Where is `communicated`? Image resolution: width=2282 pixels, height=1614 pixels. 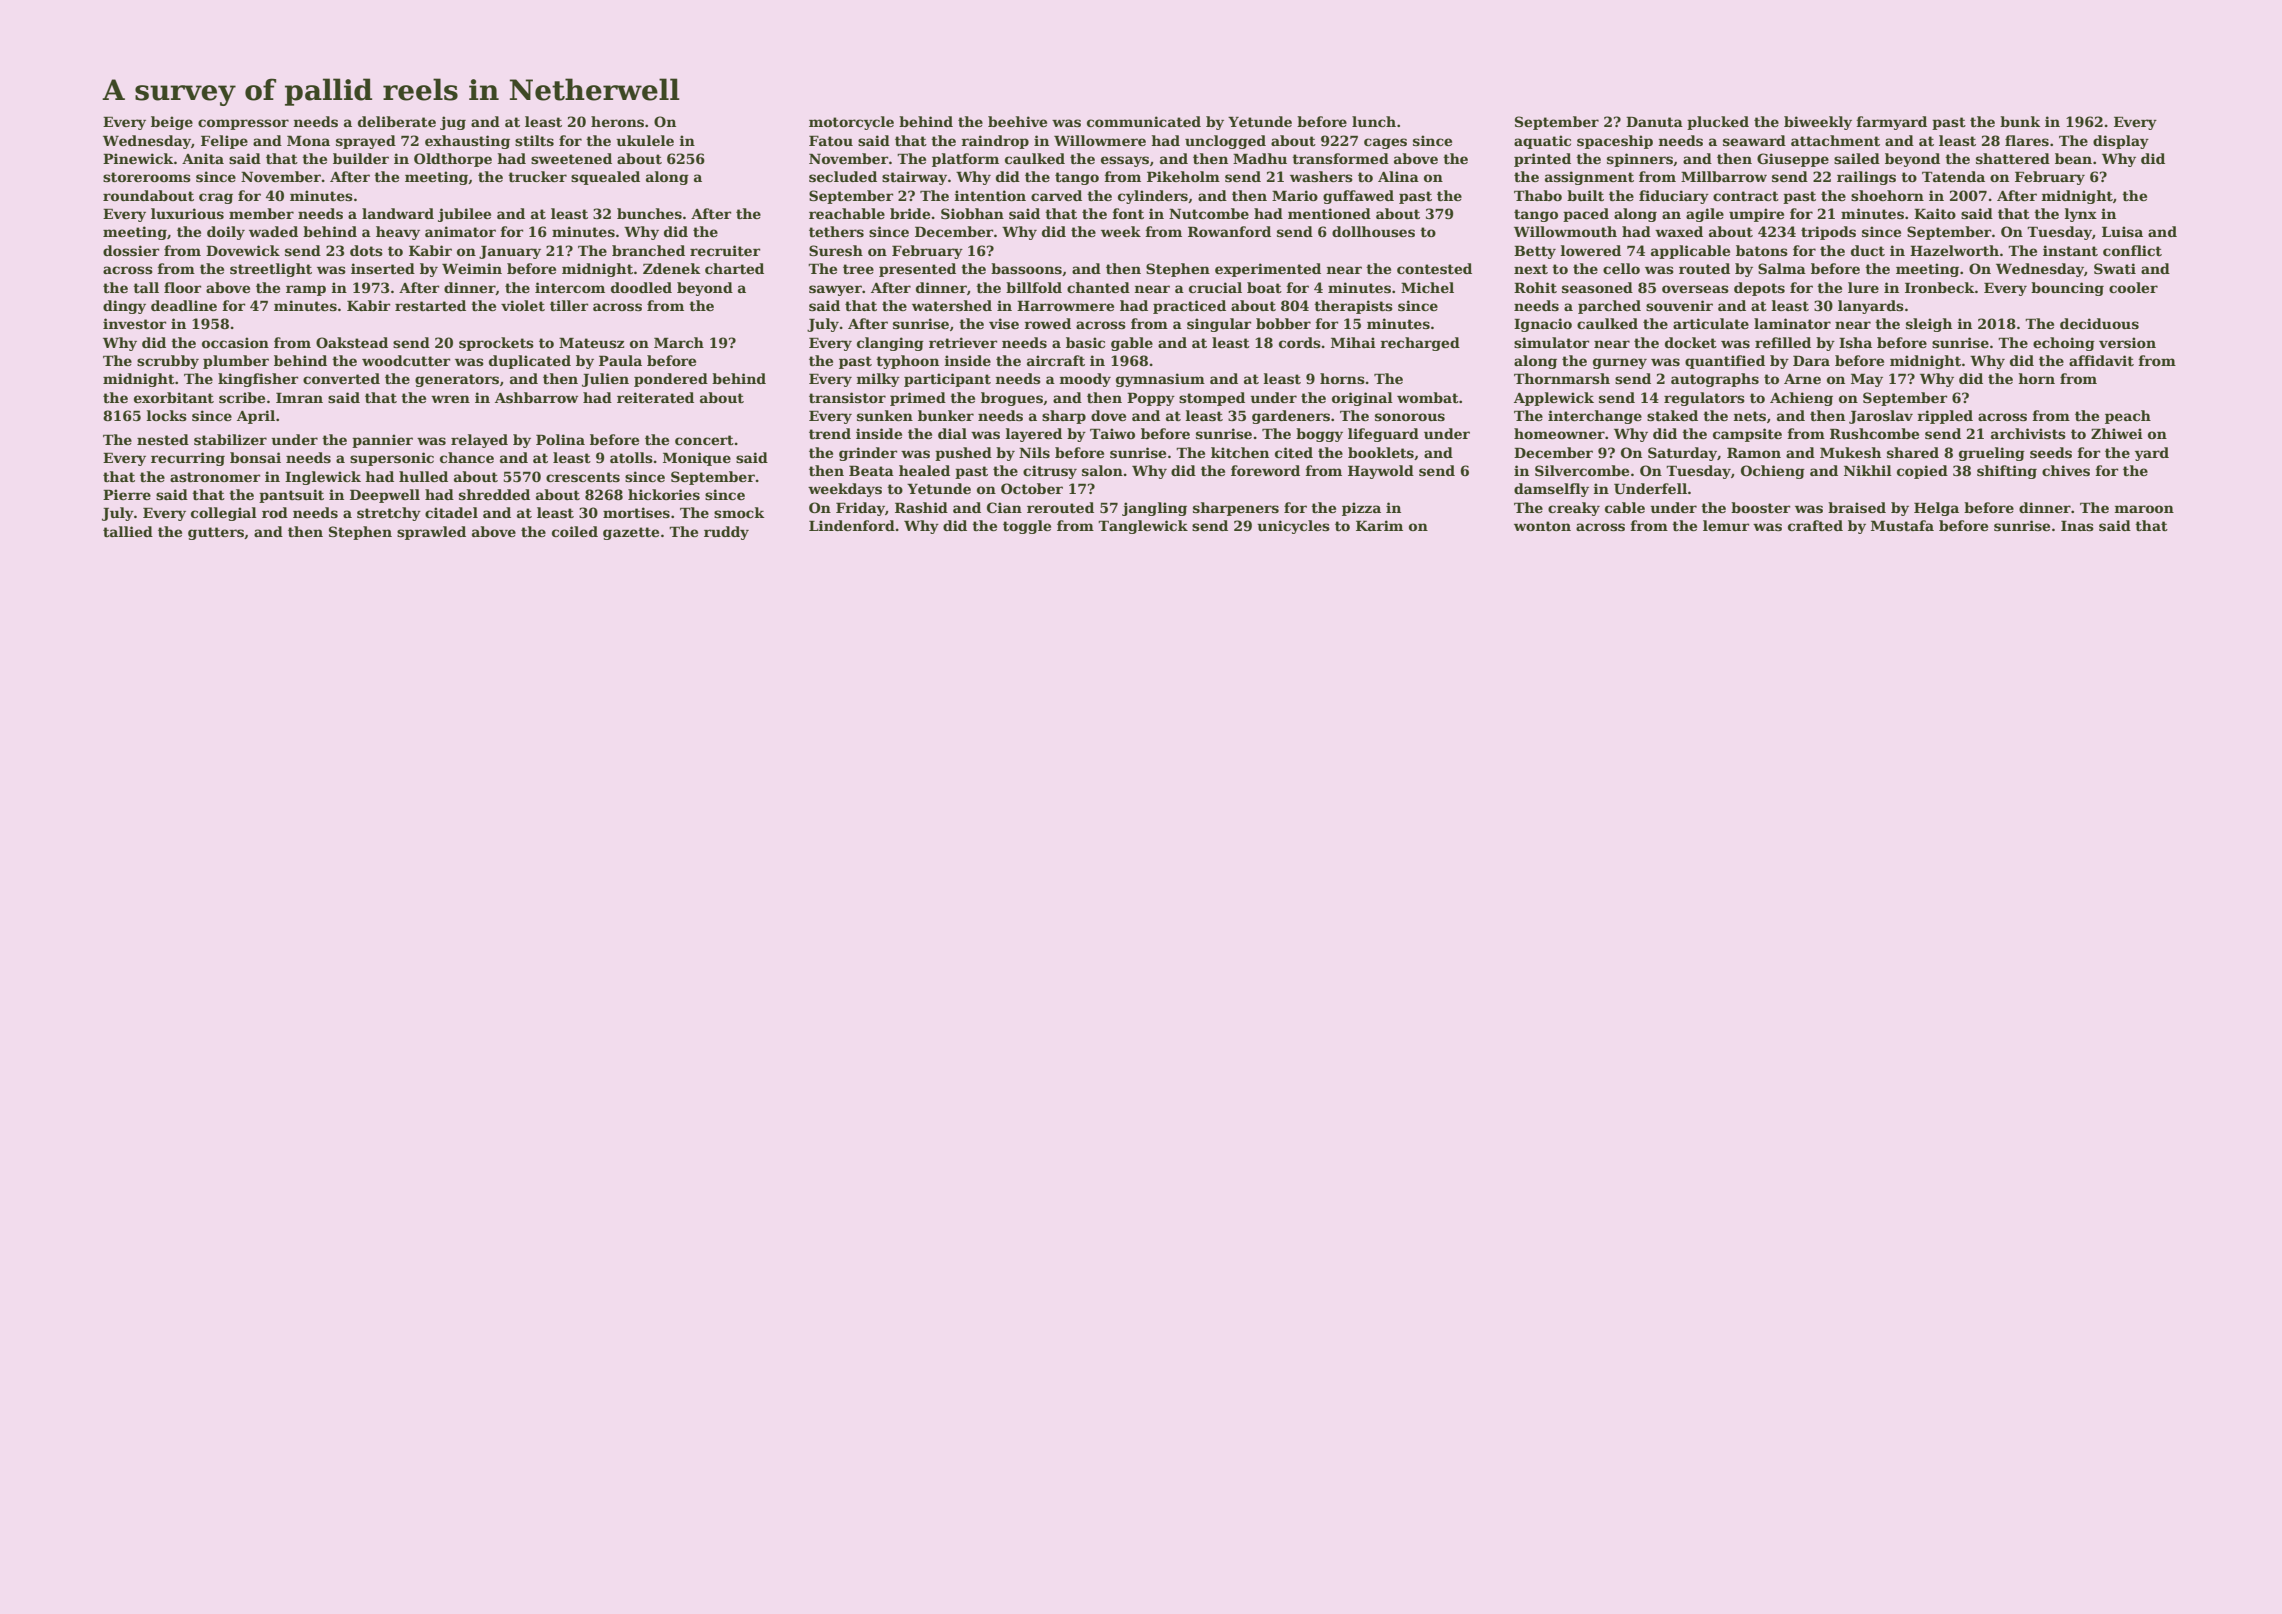 communicated is located at coordinates (1144, 121).
